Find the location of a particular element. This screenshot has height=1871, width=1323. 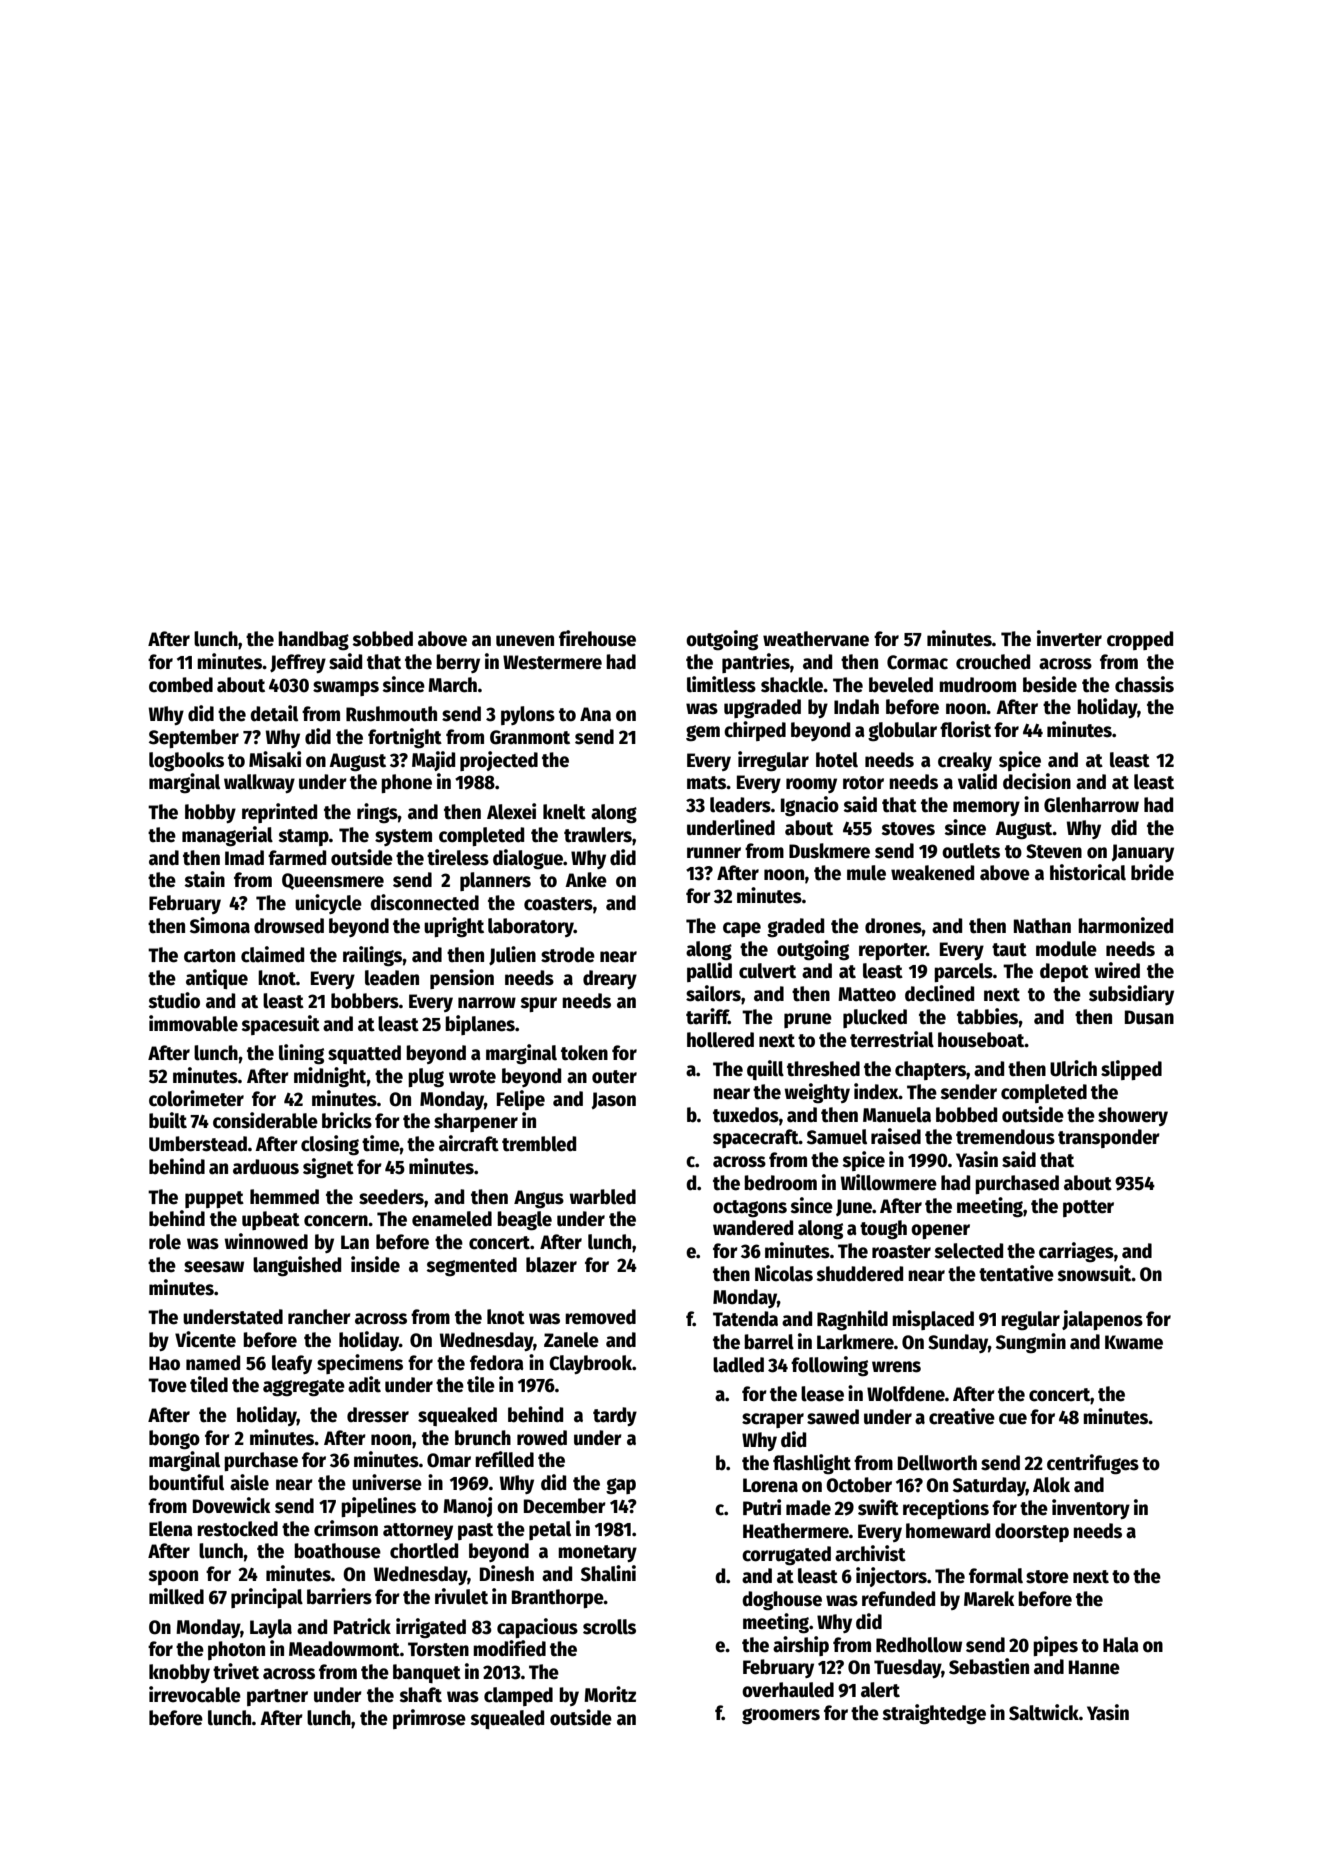

Hao is located at coordinates (164, 1363).
